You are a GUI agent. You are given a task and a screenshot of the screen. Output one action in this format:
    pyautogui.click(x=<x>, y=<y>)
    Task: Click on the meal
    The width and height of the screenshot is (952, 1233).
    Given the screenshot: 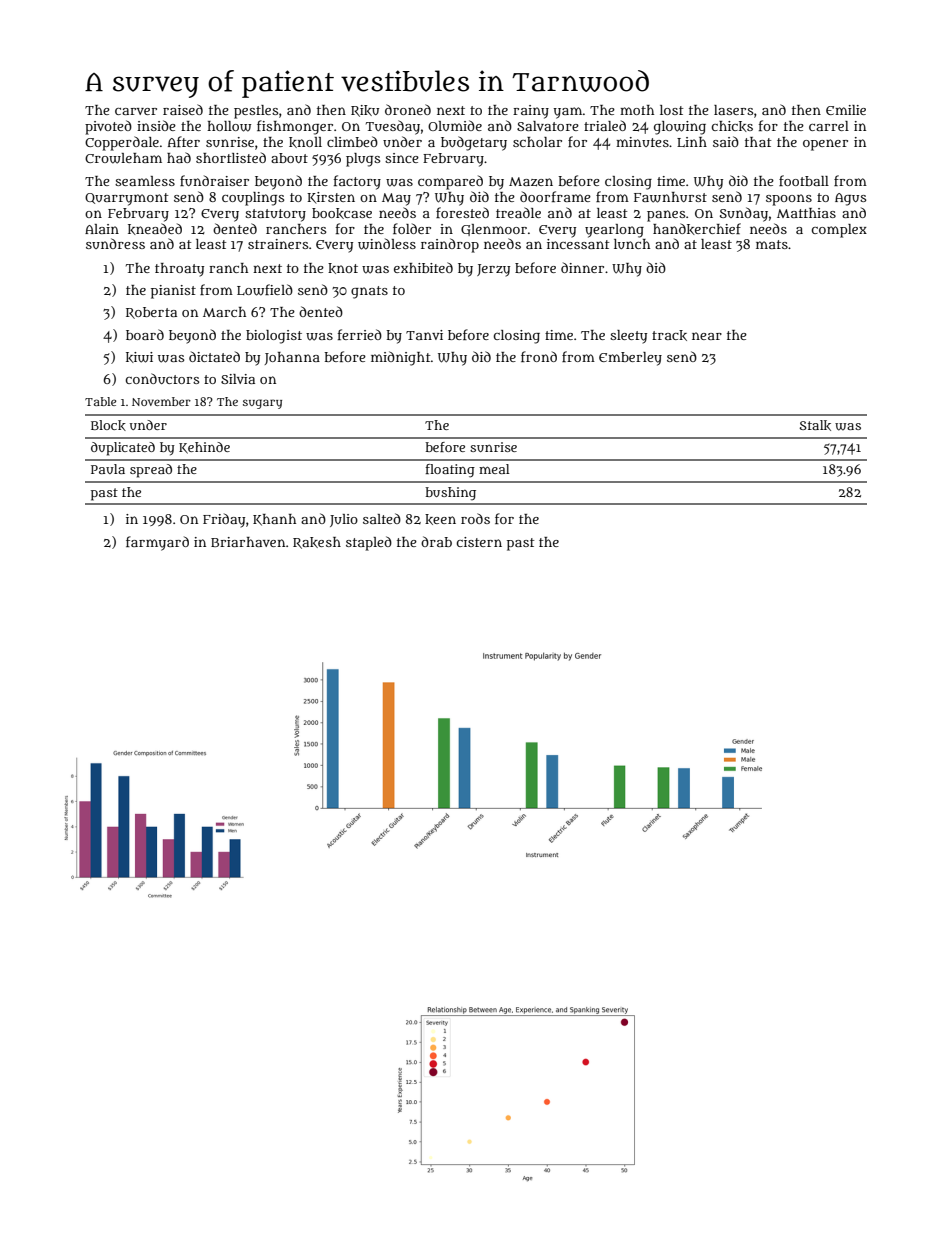 What is the action you would take?
    pyautogui.click(x=494, y=469)
